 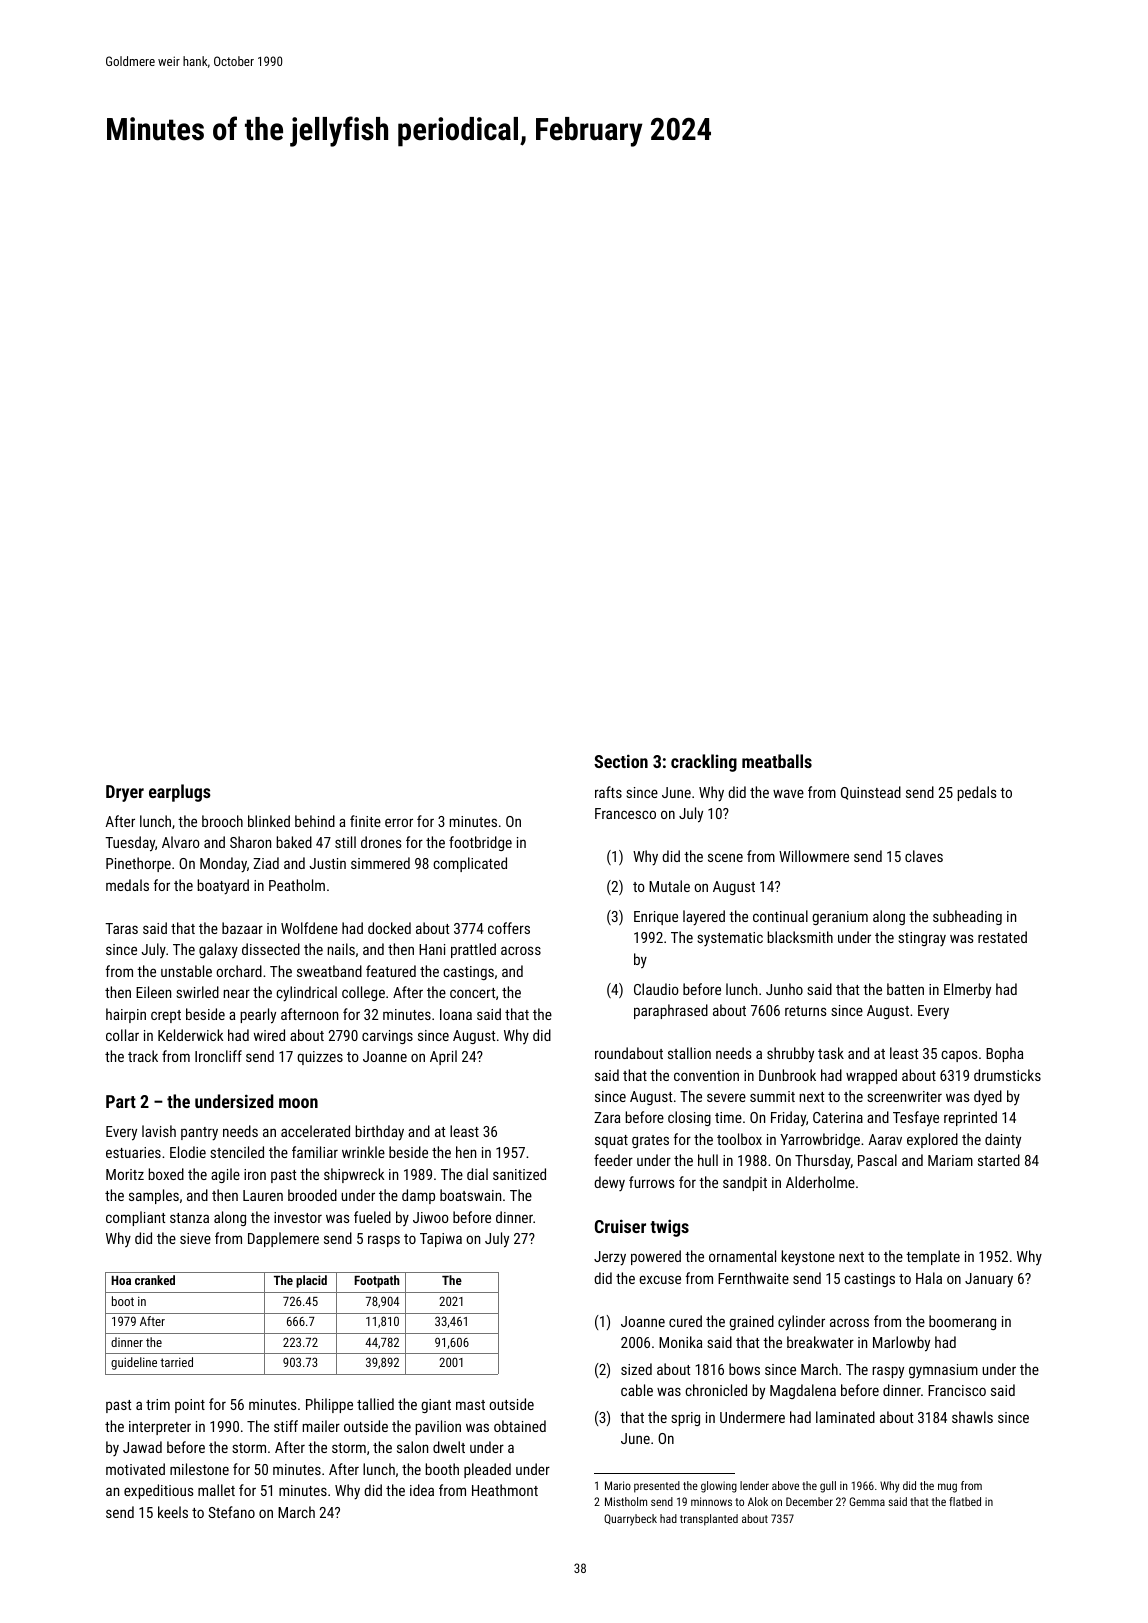 What do you see at coordinates (231, 1512) in the screenshot?
I see `Stefano` at bounding box center [231, 1512].
